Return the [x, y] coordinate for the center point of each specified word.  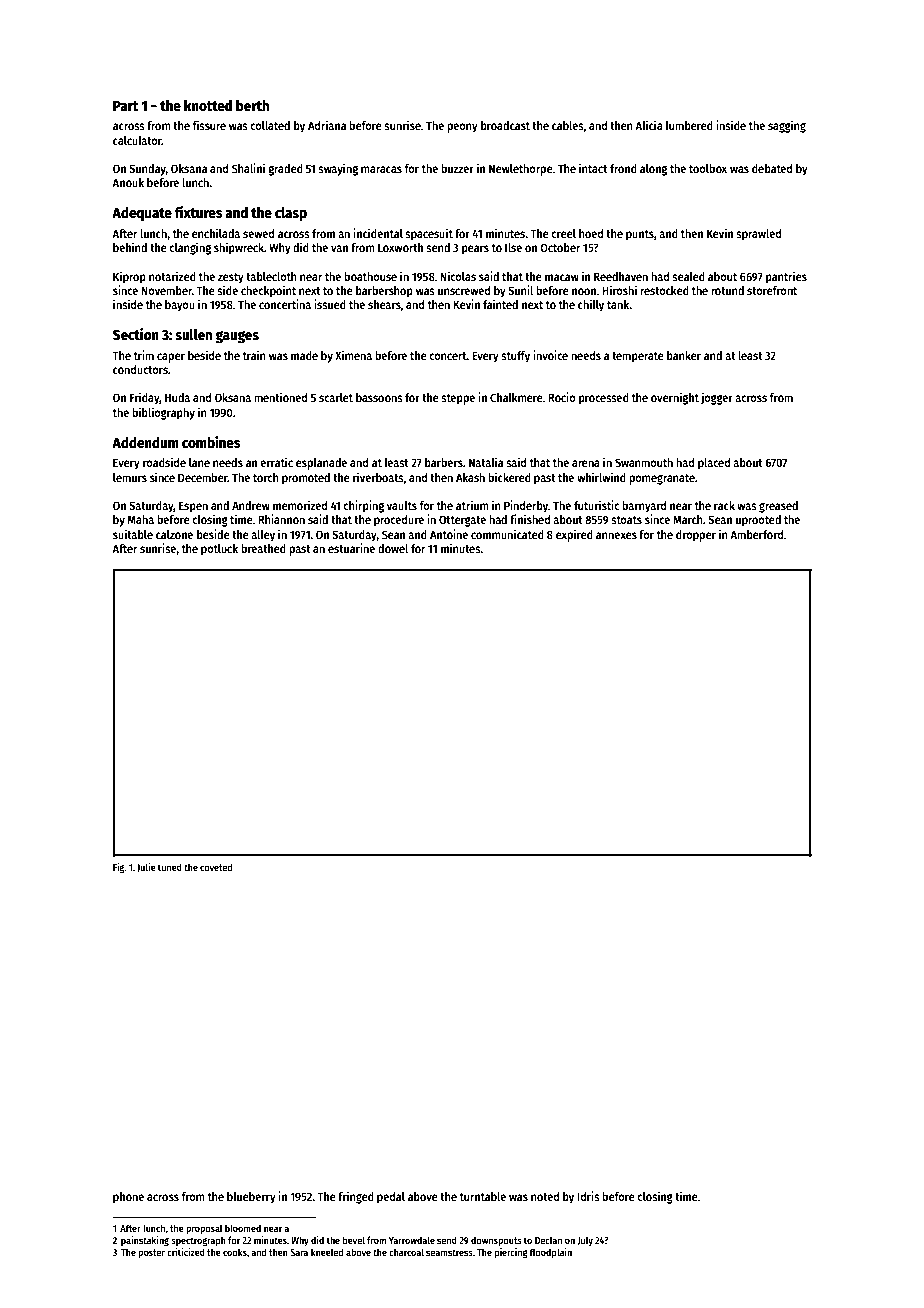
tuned [170, 867]
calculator [137, 140]
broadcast [505, 125]
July [585, 1241]
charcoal [406, 1252]
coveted [216, 867]
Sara [299, 1252]
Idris [588, 1196]
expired [574, 535]
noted [545, 1196]
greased [778, 507]
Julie [146, 868]
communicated [507, 534]
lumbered [689, 125]
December [203, 477]
